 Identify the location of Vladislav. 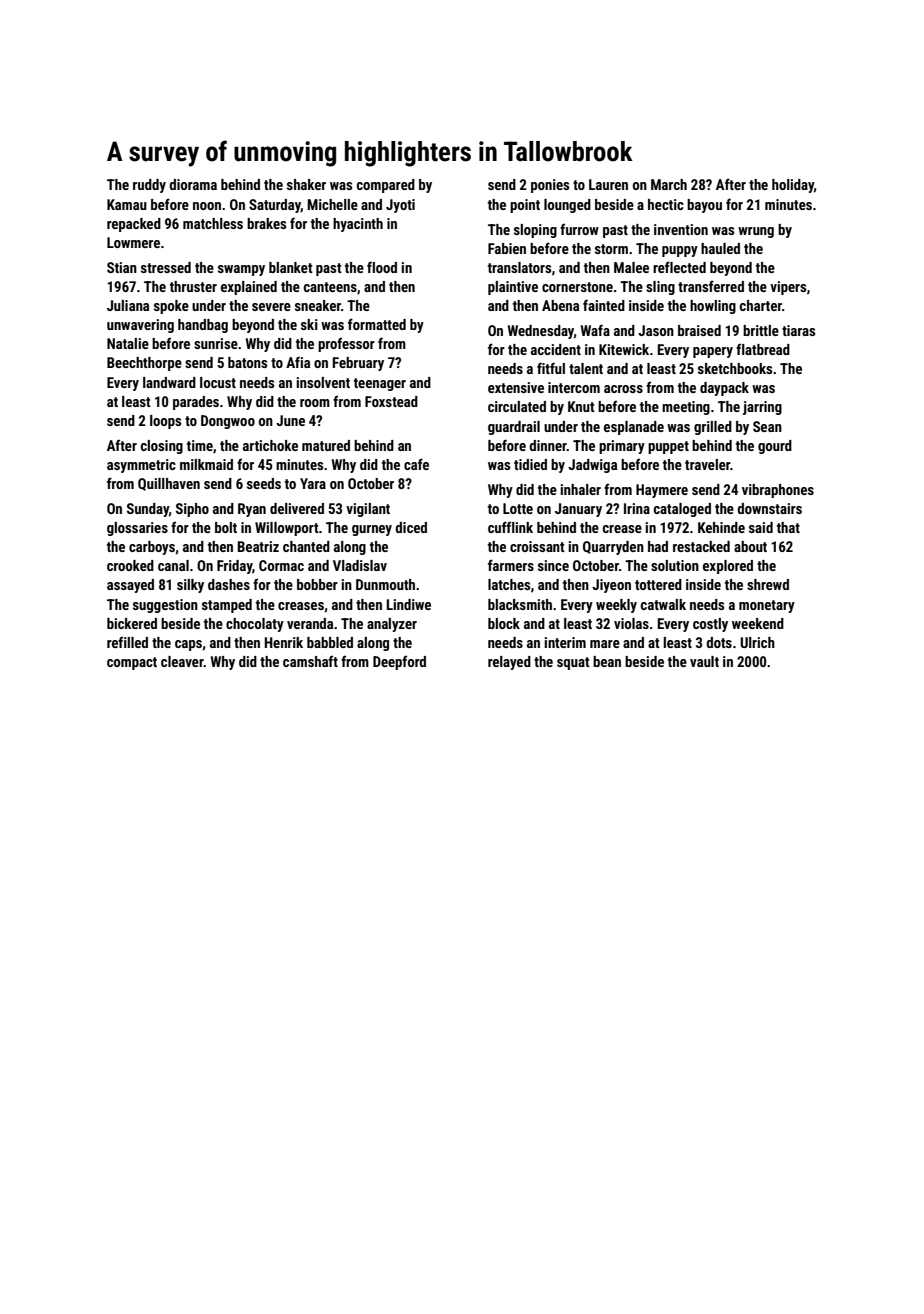
(360, 565).
